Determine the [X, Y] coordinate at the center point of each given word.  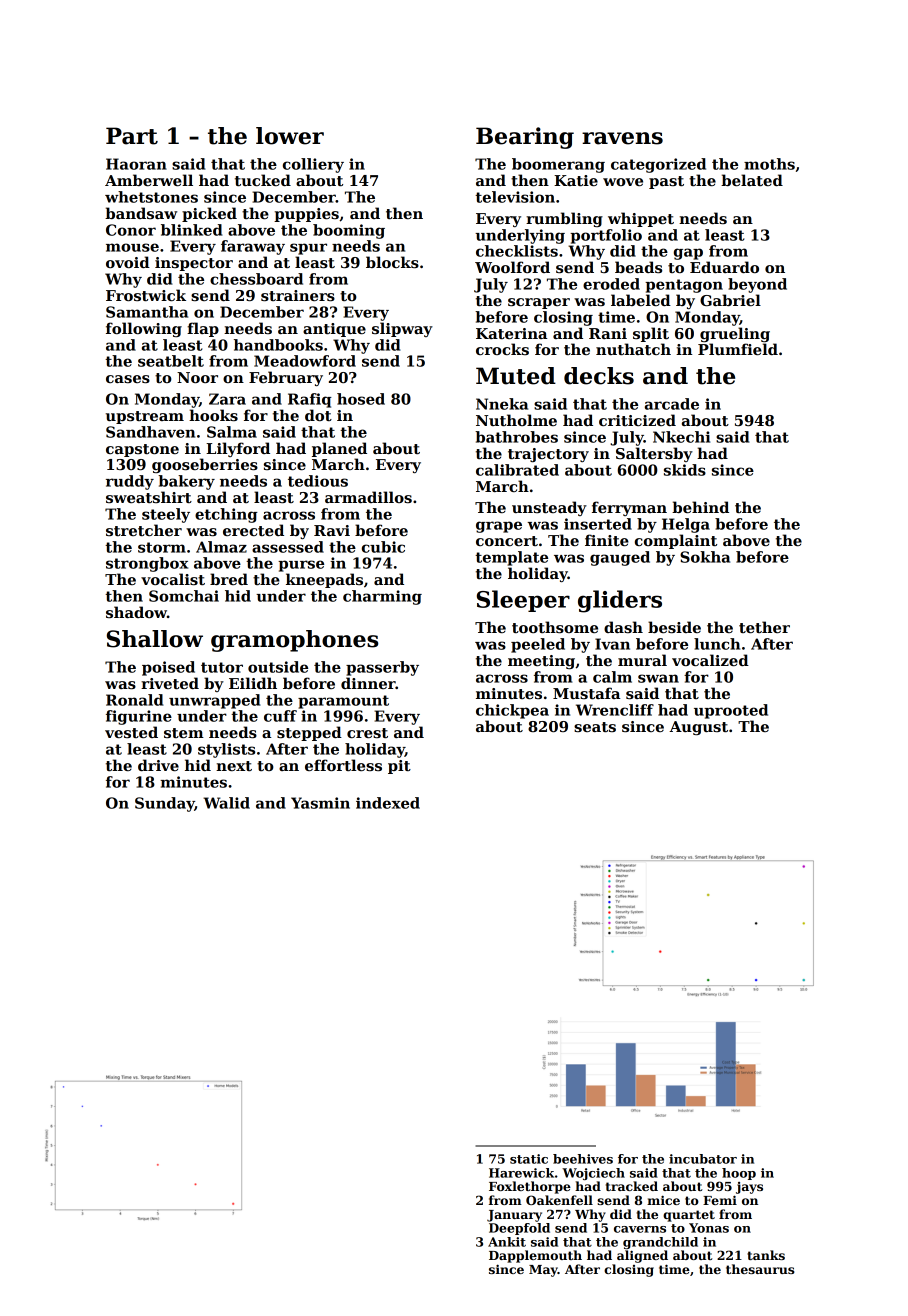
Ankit [507, 1242]
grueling [735, 334]
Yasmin [320, 803]
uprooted [731, 711]
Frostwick [146, 295]
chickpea [512, 711]
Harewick [521, 1173]
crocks [502, 349]
